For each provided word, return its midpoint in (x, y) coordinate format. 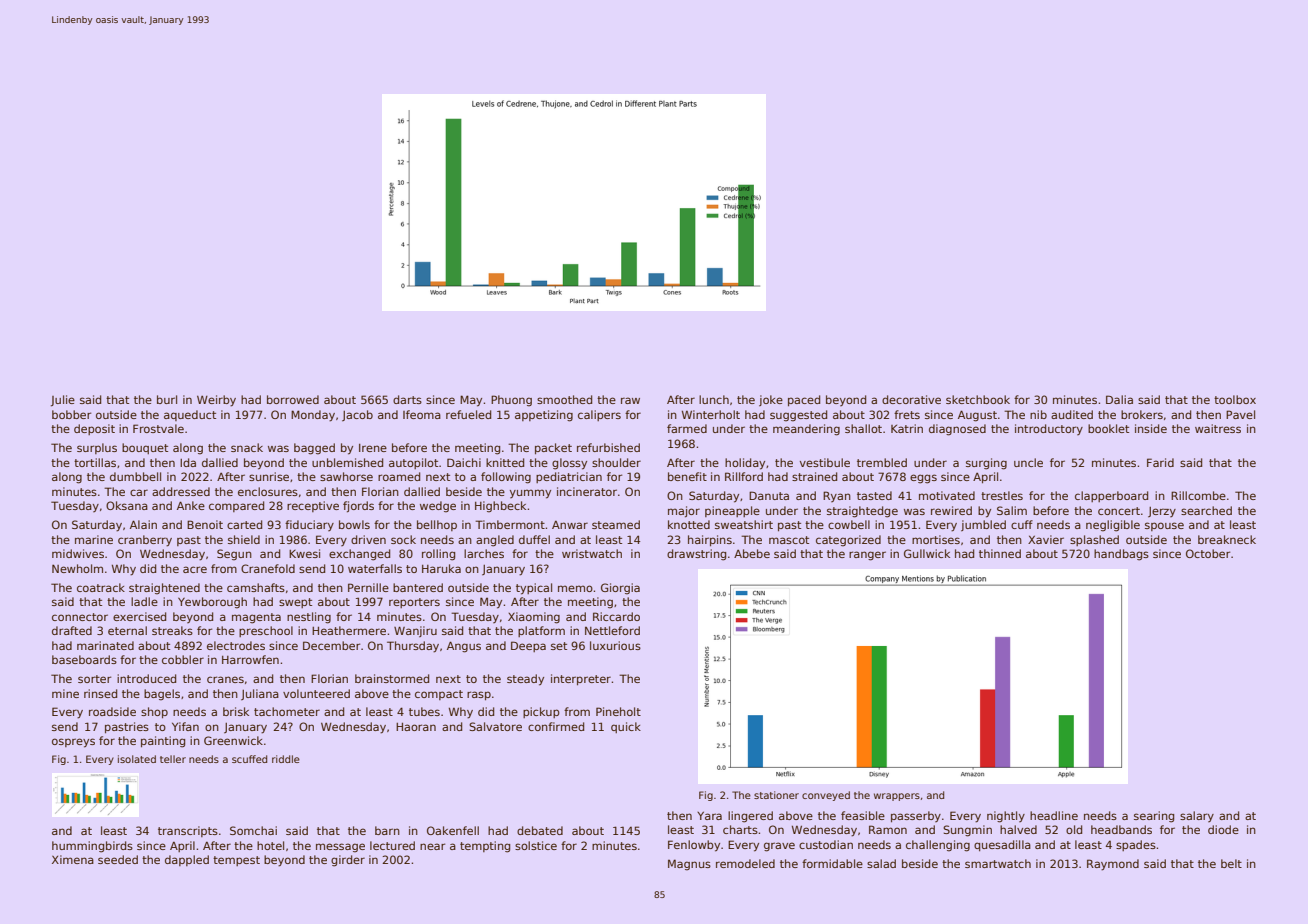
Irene (373, 448)
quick (626, 727)
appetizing (544, 416)
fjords (358, 507)
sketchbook (978, 399)
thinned (1000, 553)
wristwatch (592, 553)
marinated (105, 645)
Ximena (73, 859)
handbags (1121, 555)
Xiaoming (534, 618)
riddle (286, 759)
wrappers (897, 797)
